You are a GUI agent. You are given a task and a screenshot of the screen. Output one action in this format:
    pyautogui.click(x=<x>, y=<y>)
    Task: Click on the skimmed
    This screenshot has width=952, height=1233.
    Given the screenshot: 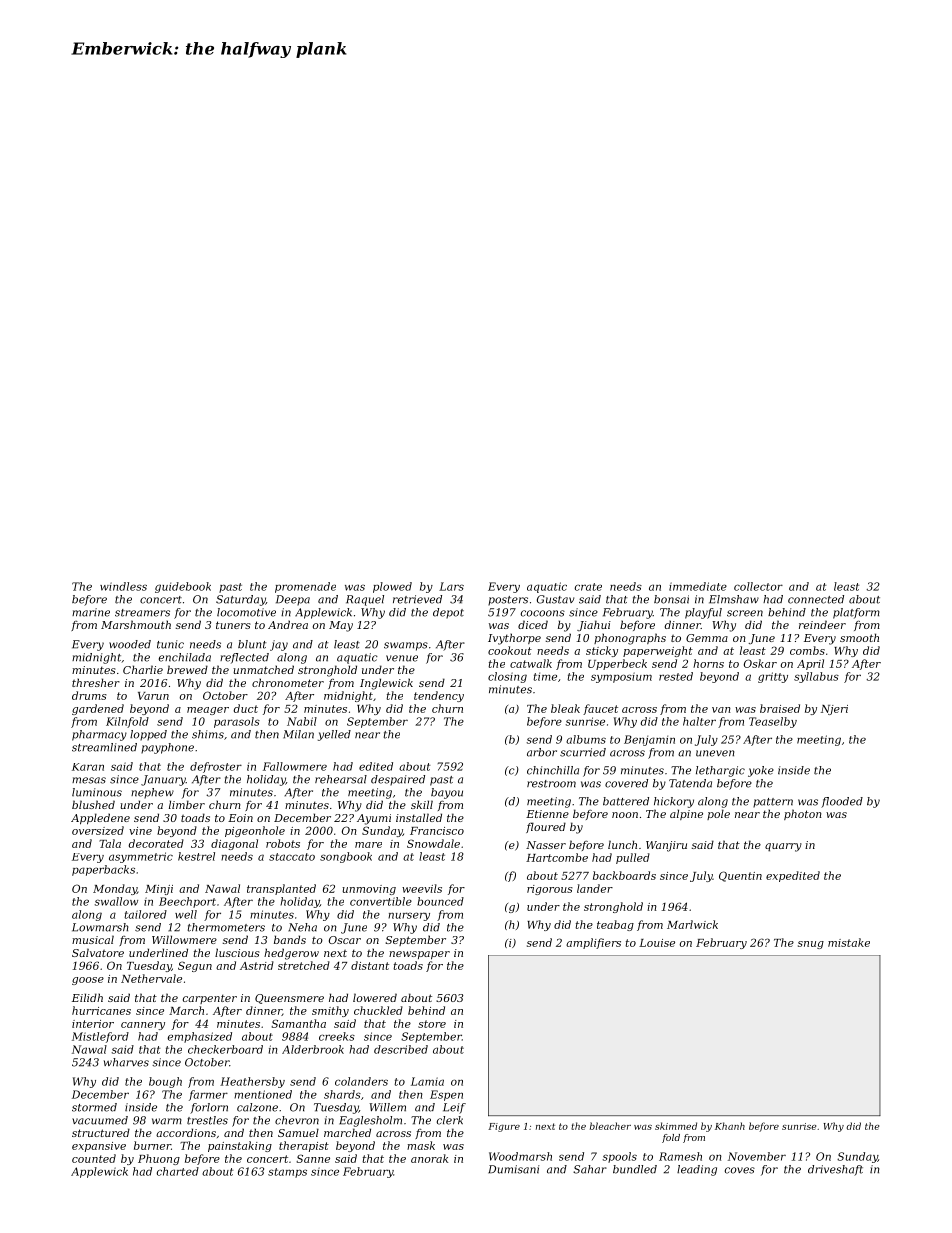 What is the action you would take?
    pyautogui.click(x=676, y=1126)
